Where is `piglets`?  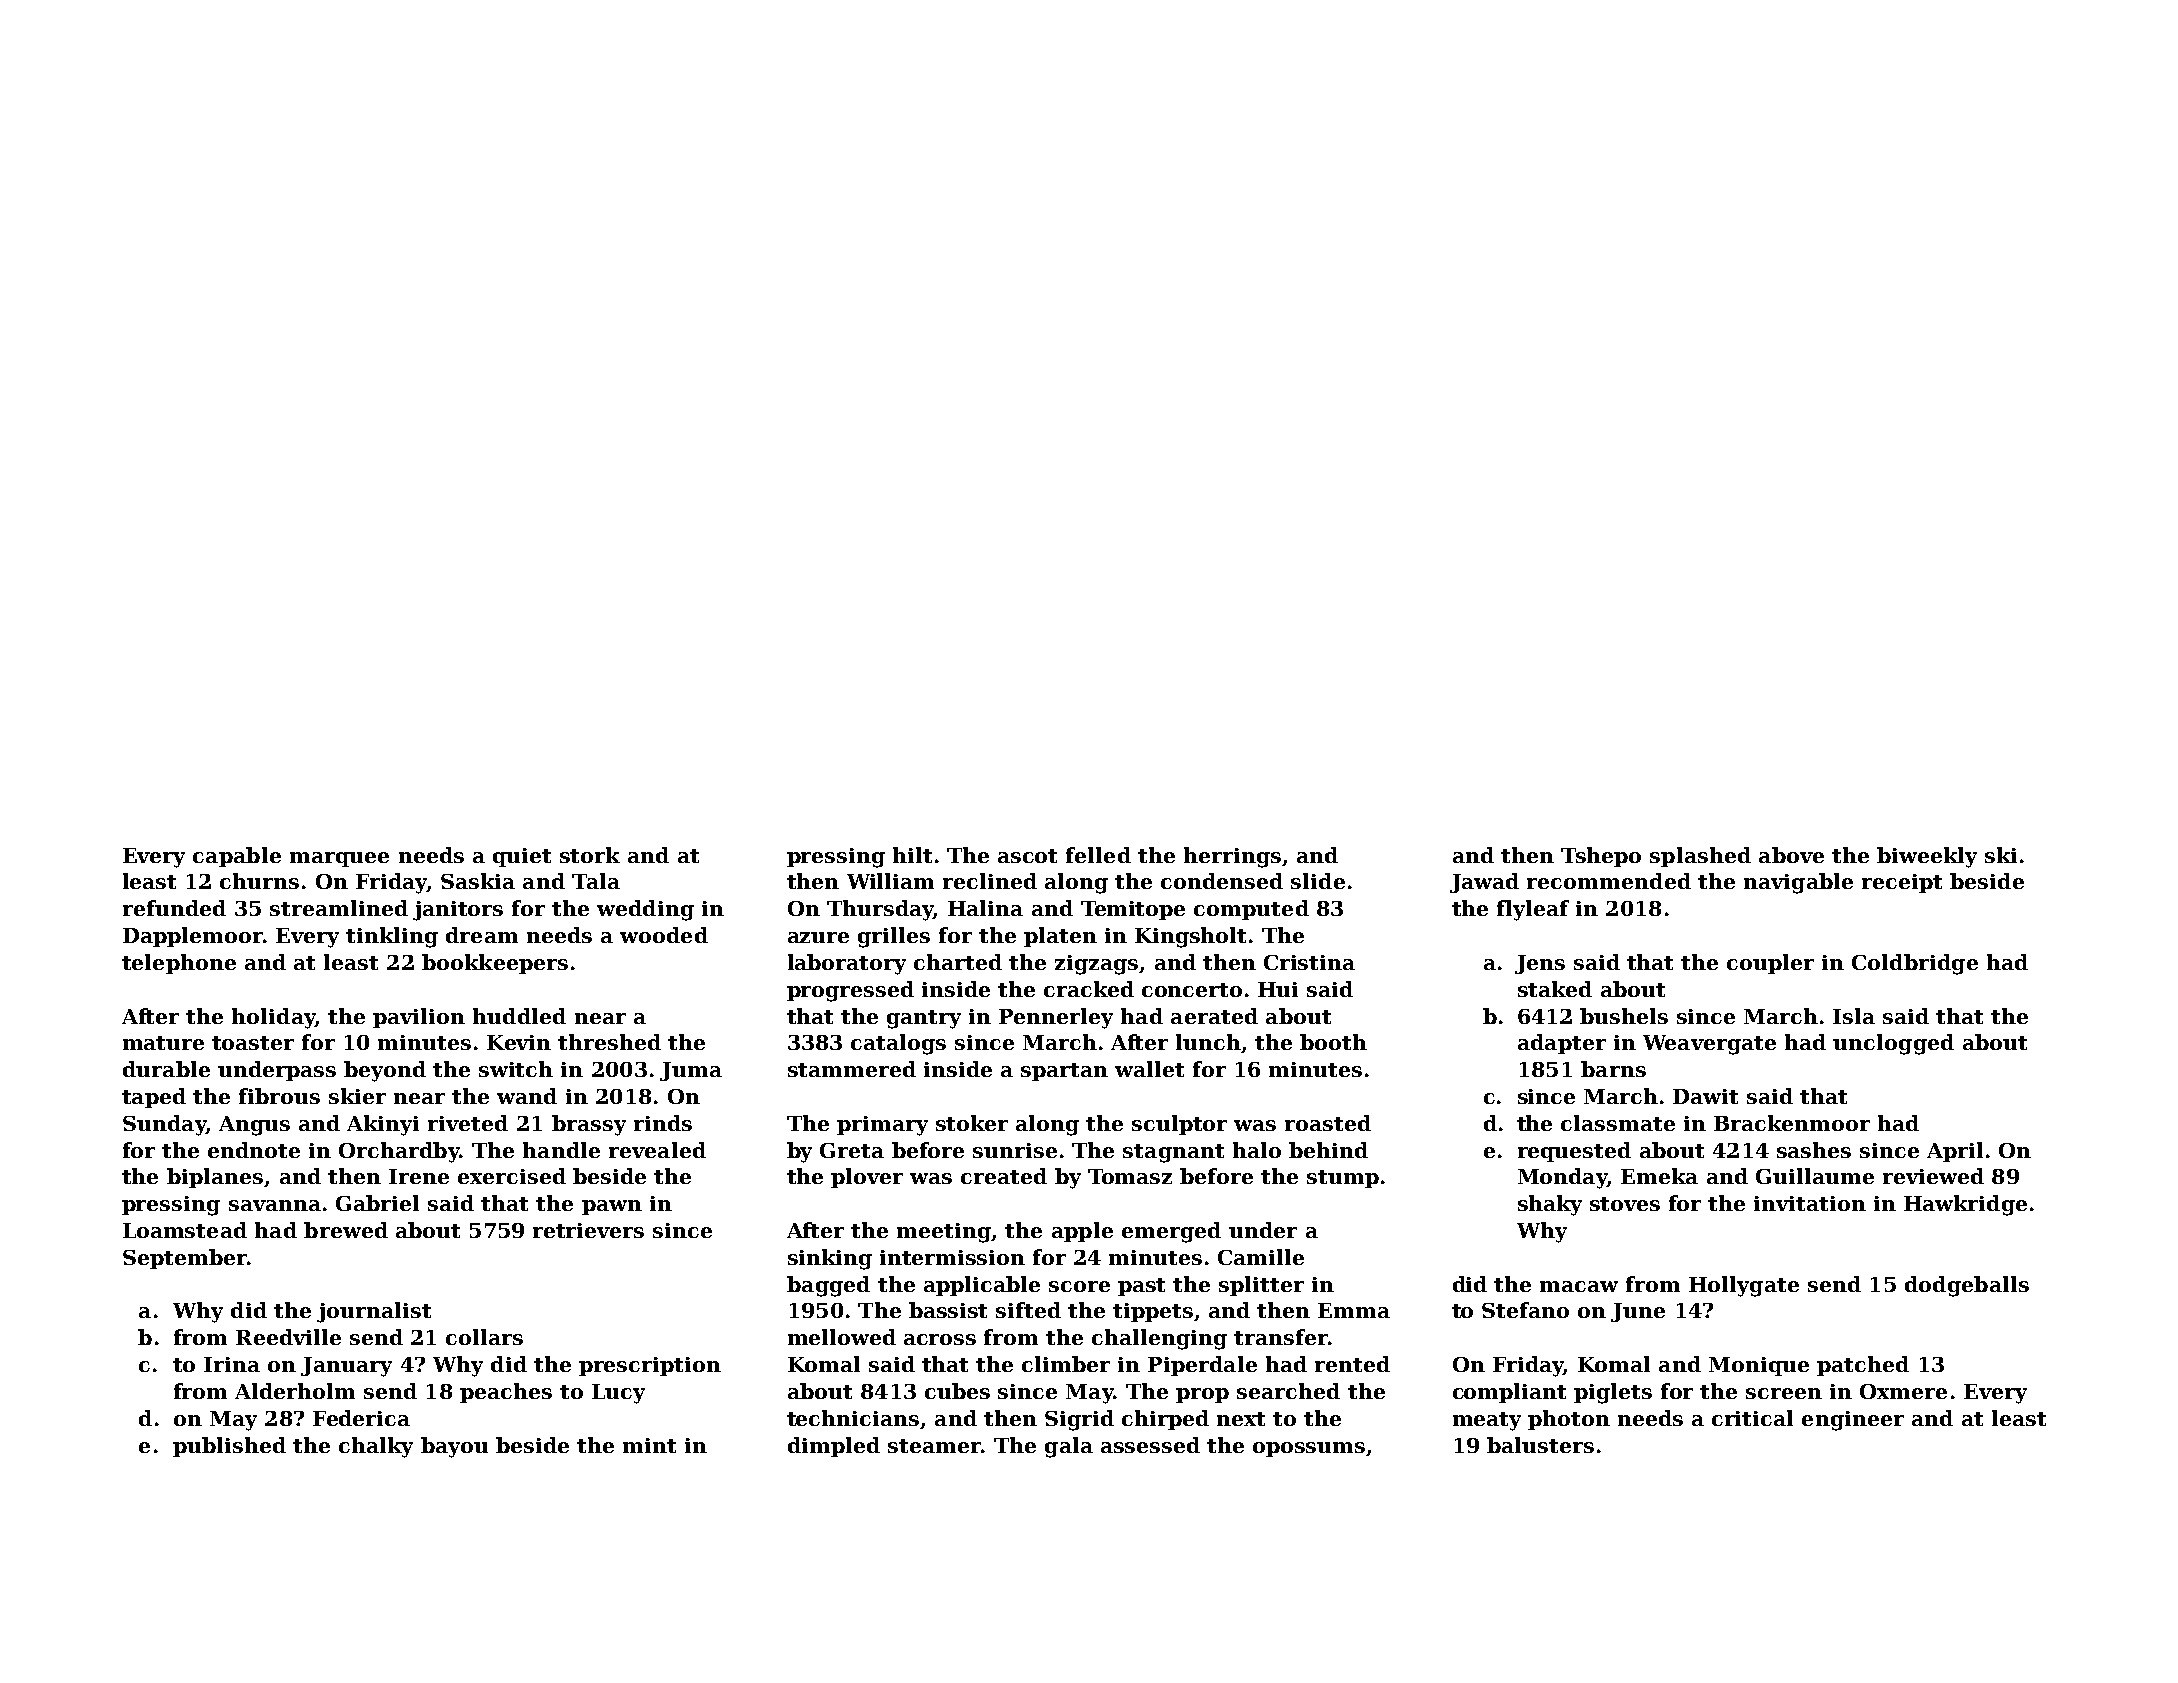
piglets is located at coordinates (1613, 1393).
